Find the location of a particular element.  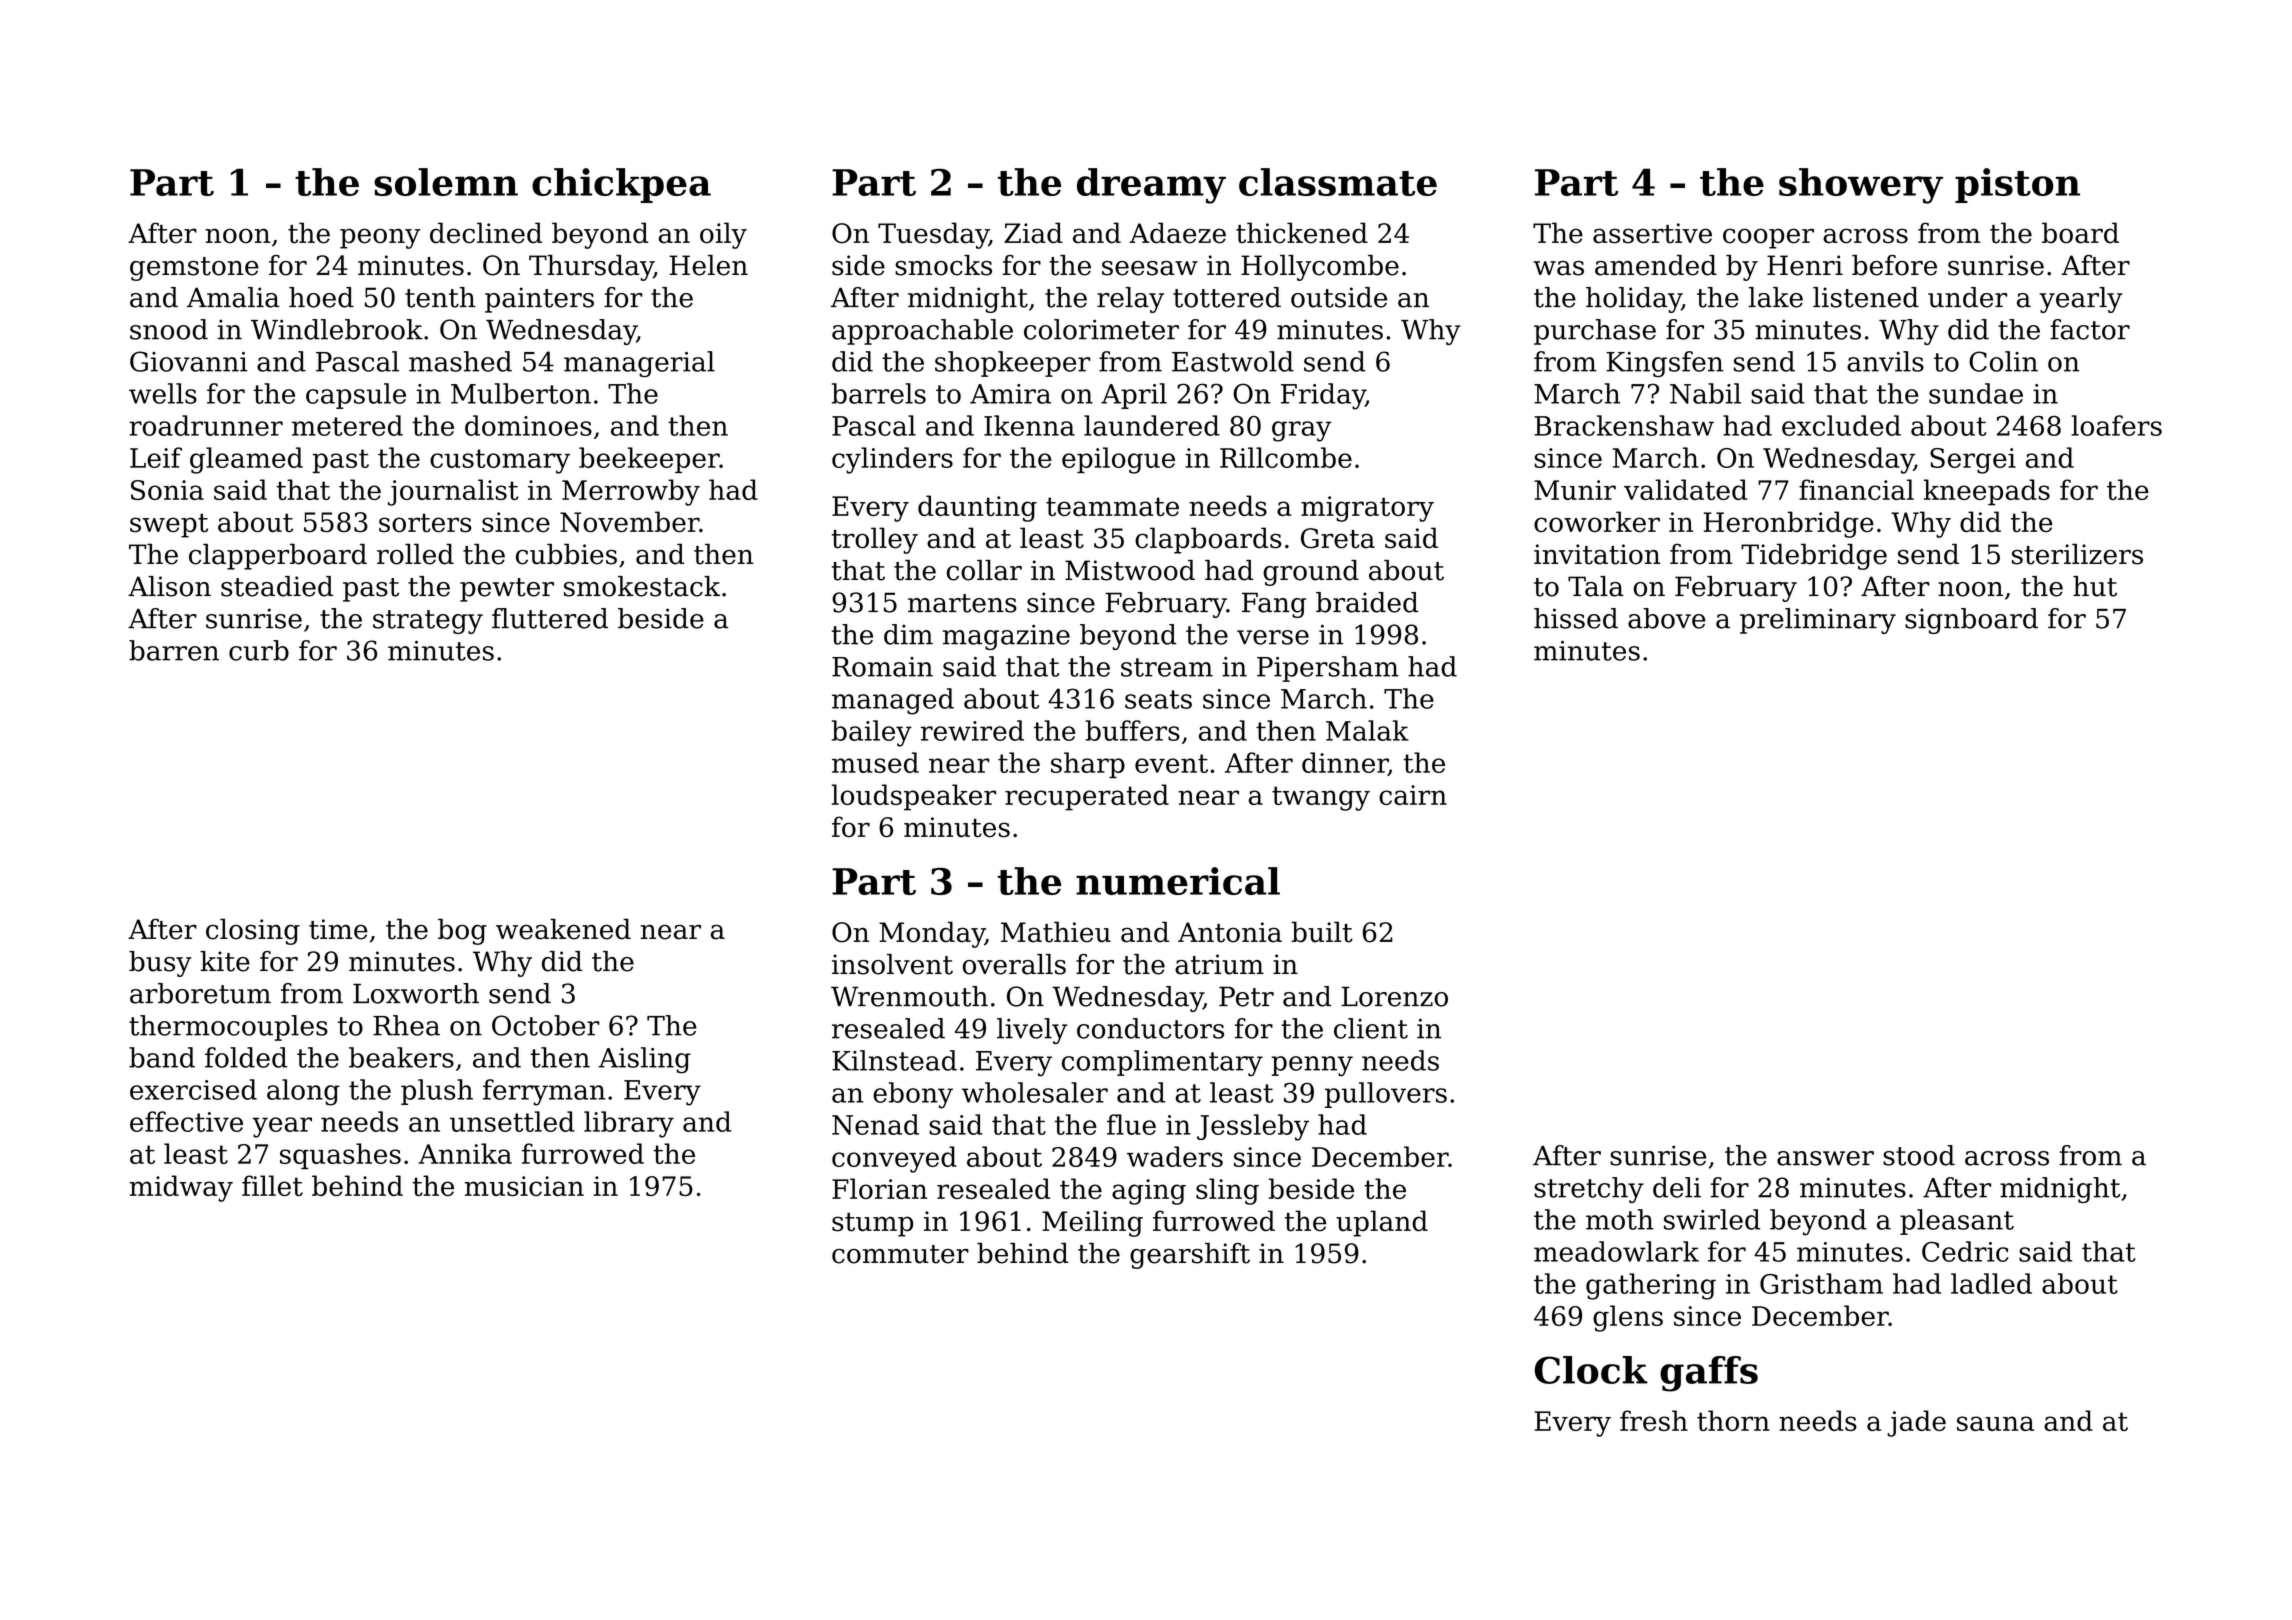

mused is located at coordinates (875, 762).
